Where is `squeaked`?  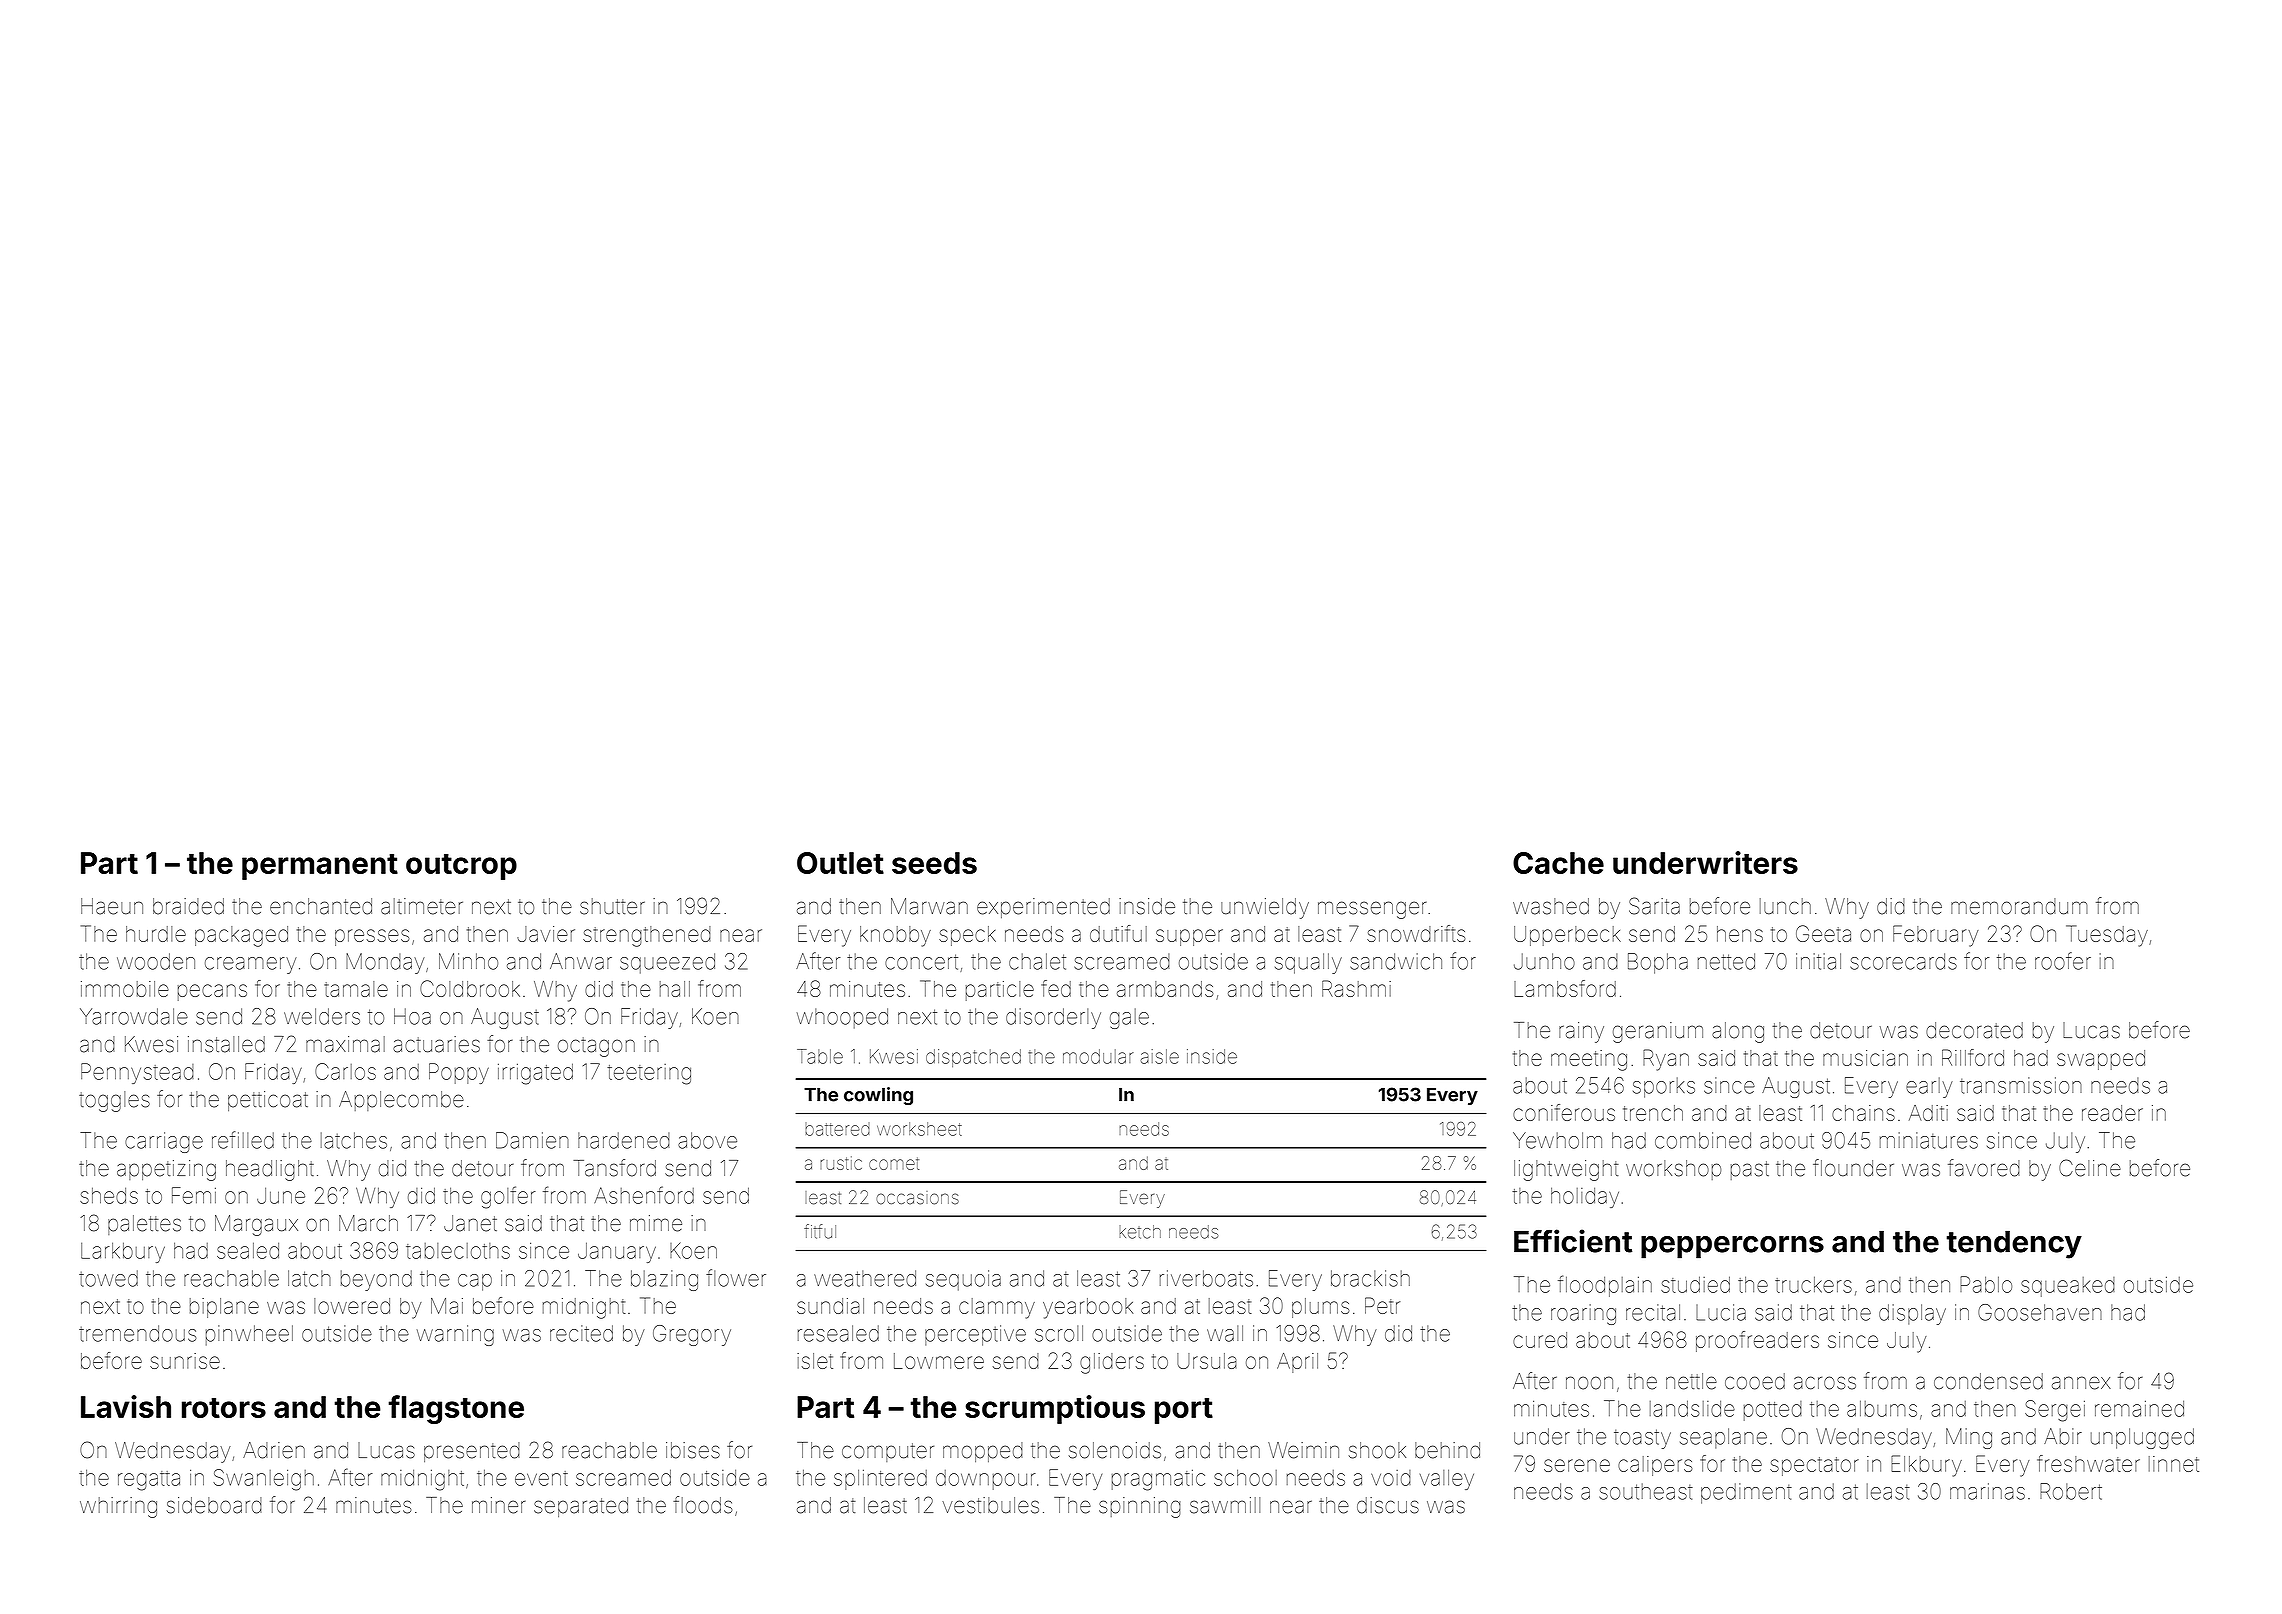 squeaked is located at coordinates (2068, 1287).
